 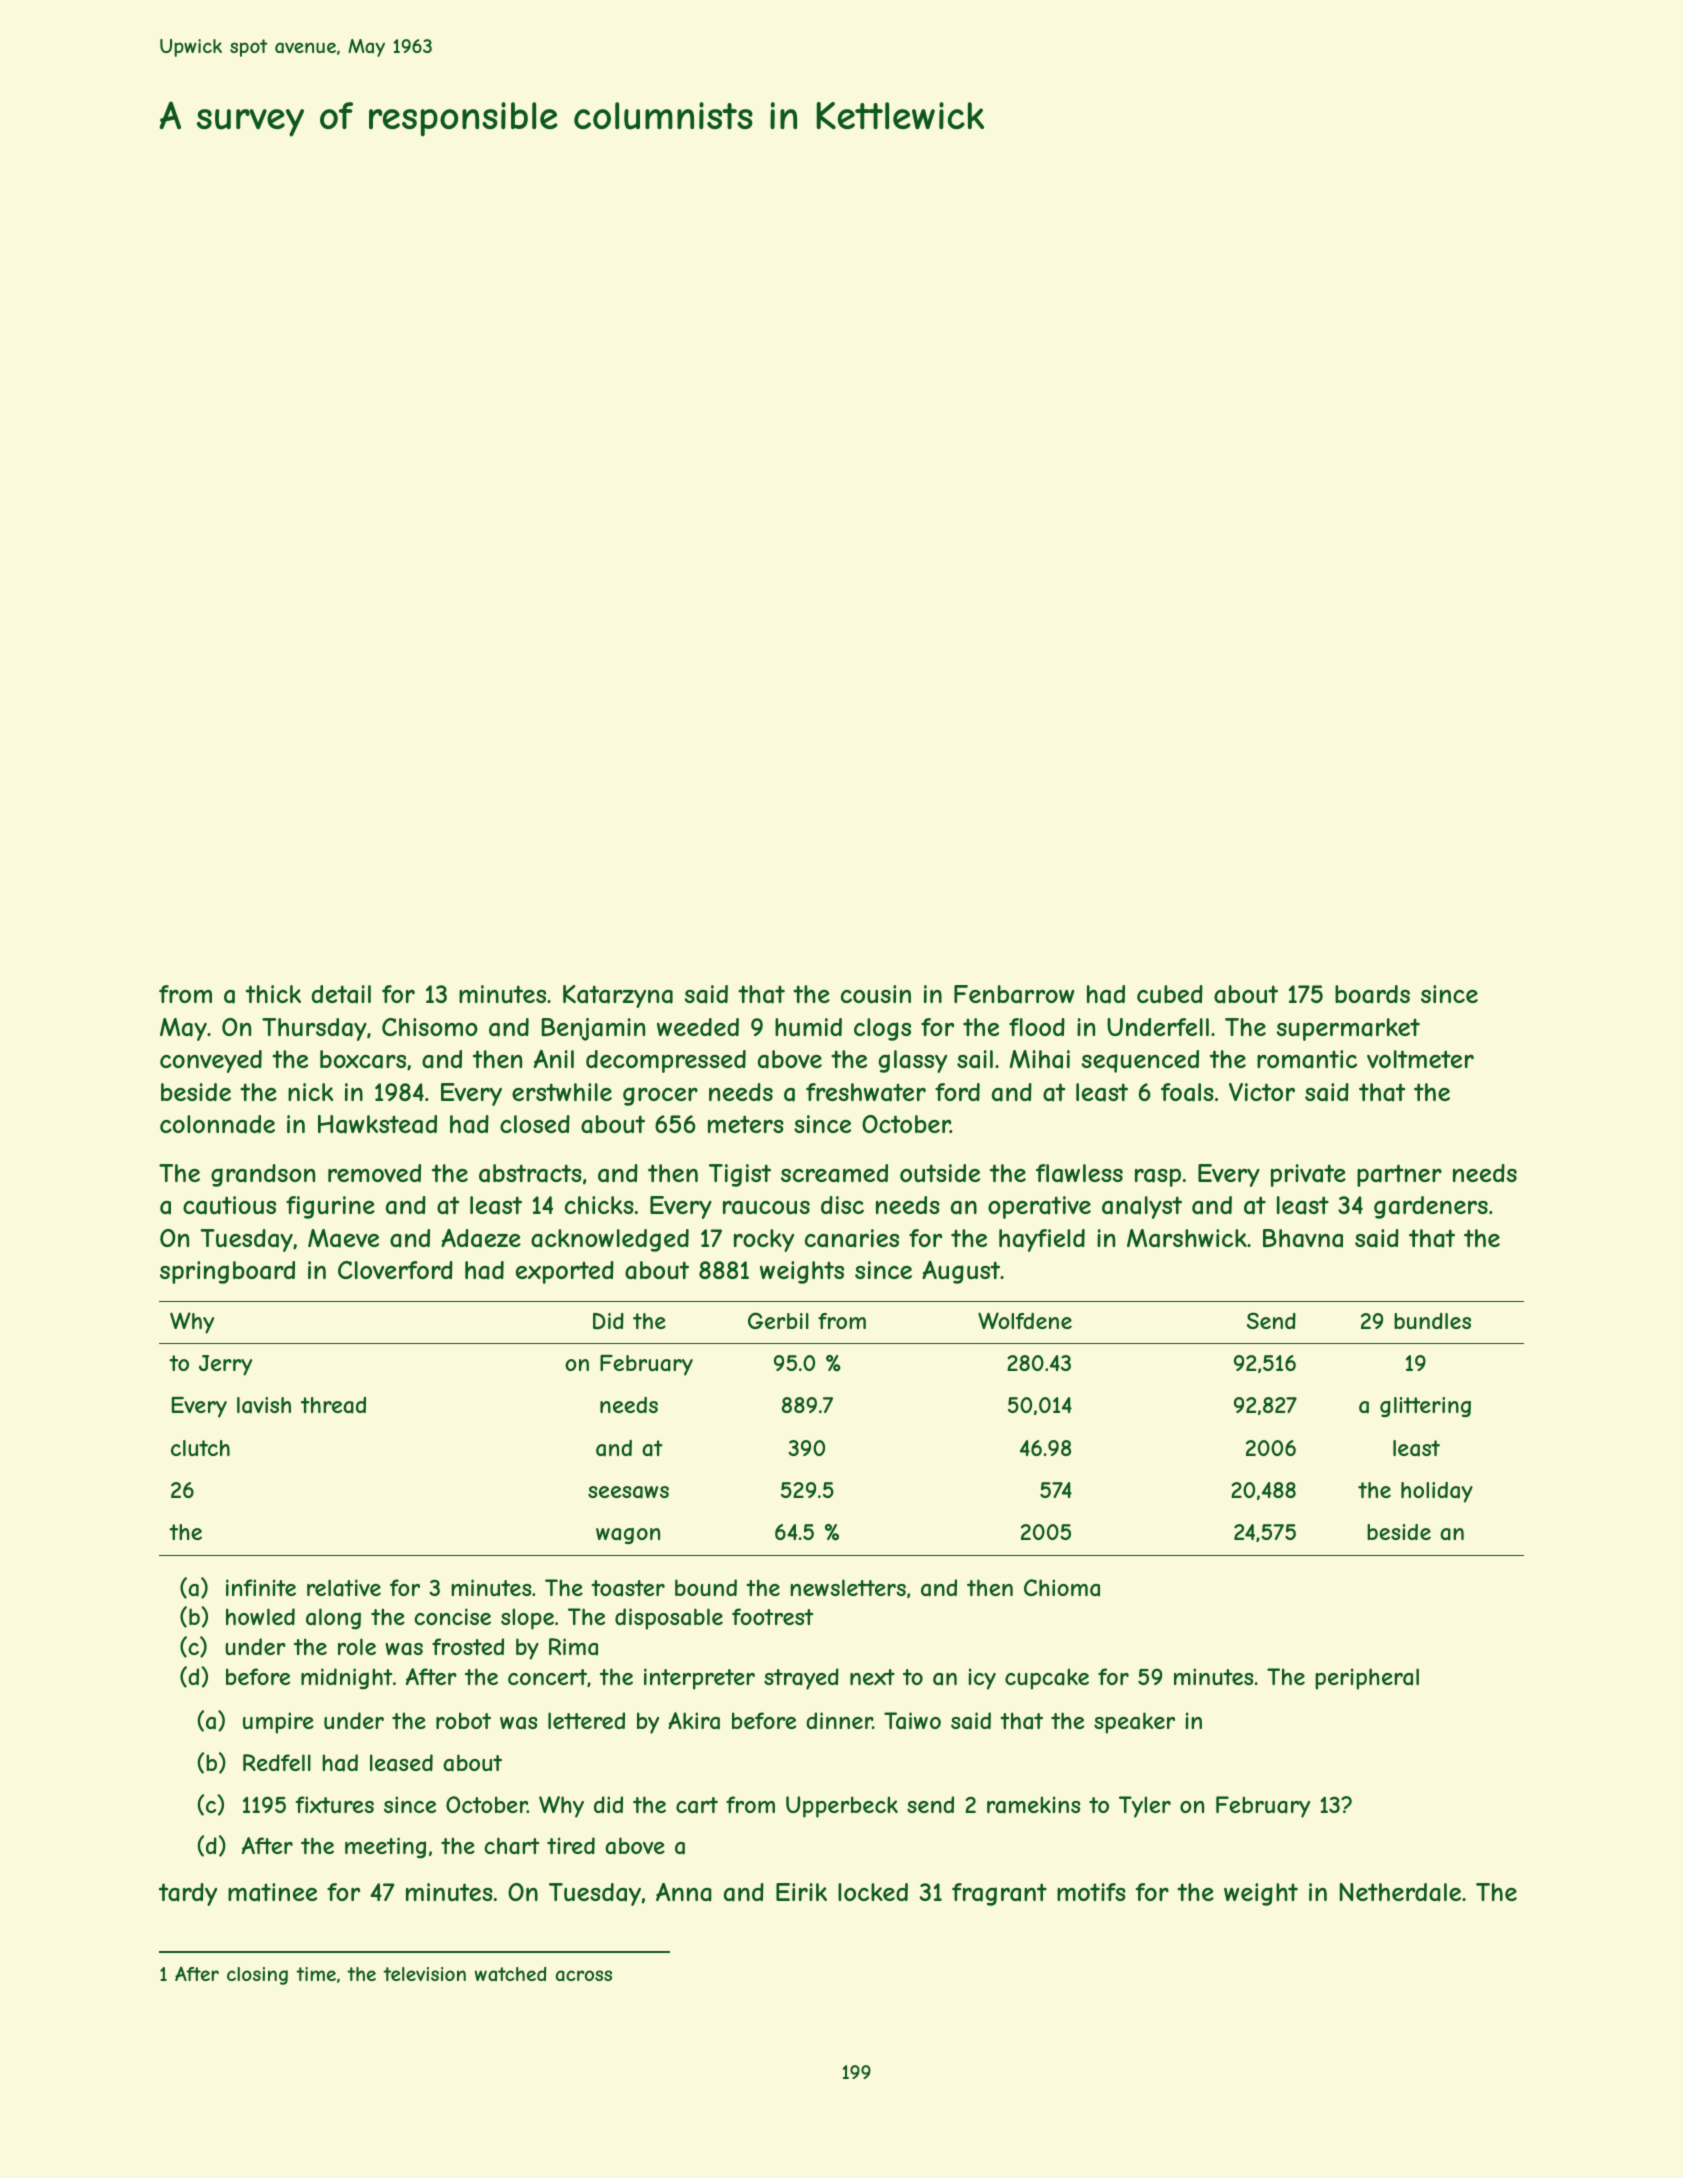 I want to click on Katarzyna, so click(x=618, y=996).
